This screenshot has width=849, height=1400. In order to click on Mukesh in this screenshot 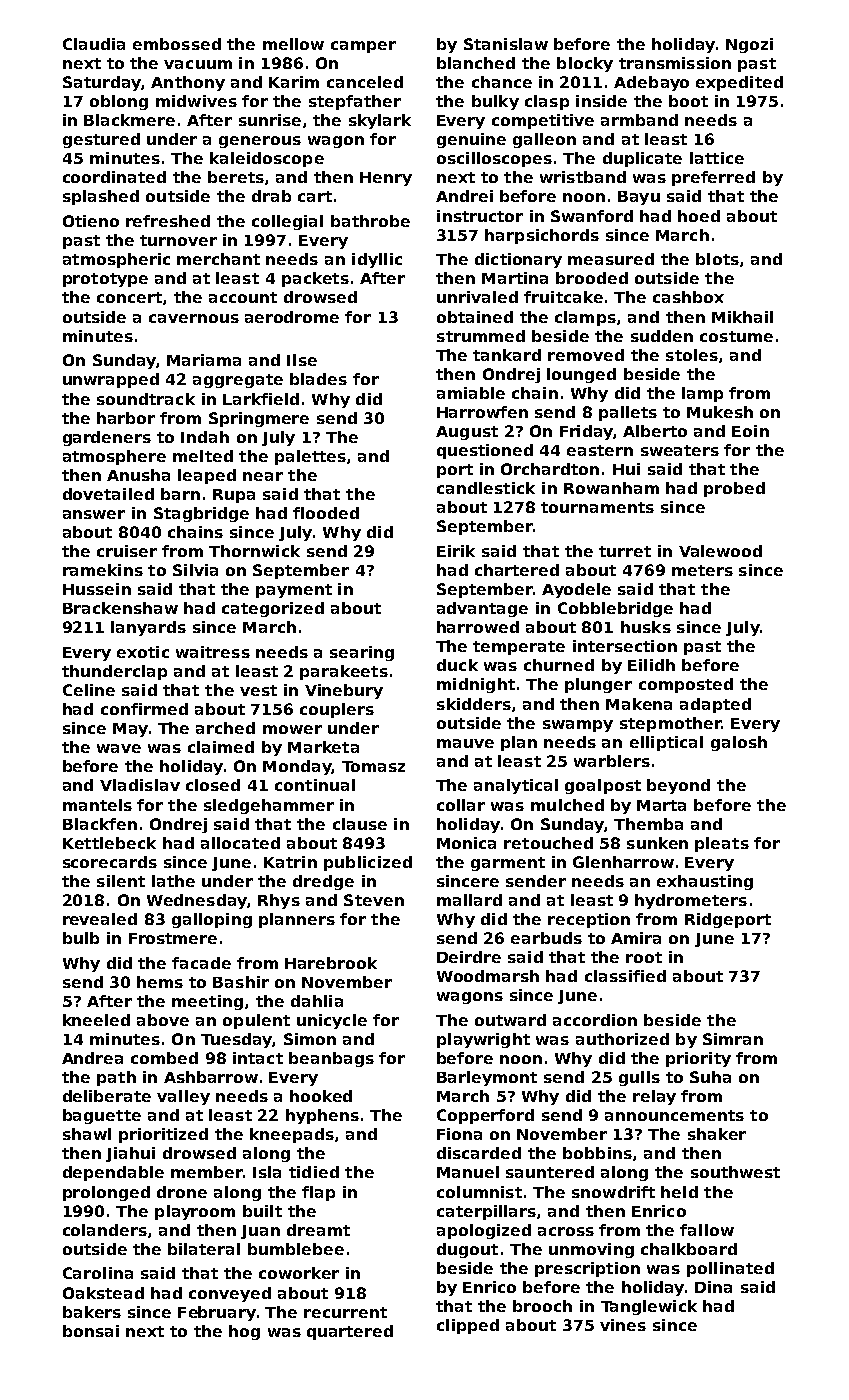, I will do `click(720, 412)`.
